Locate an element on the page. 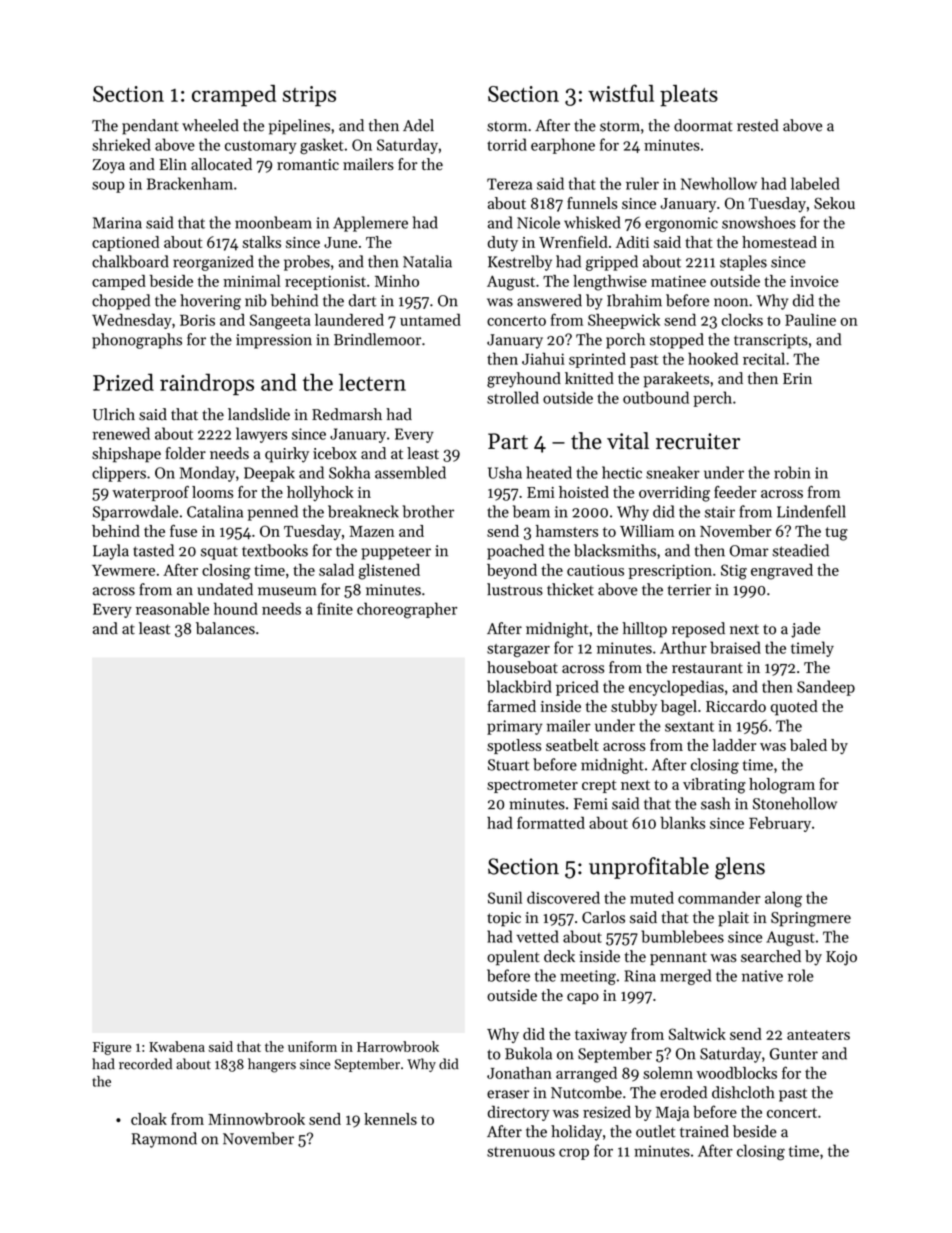 Image resolution: width=952 pixels, height=1233 pixels. crop is located at coordinates (574, 1154).
